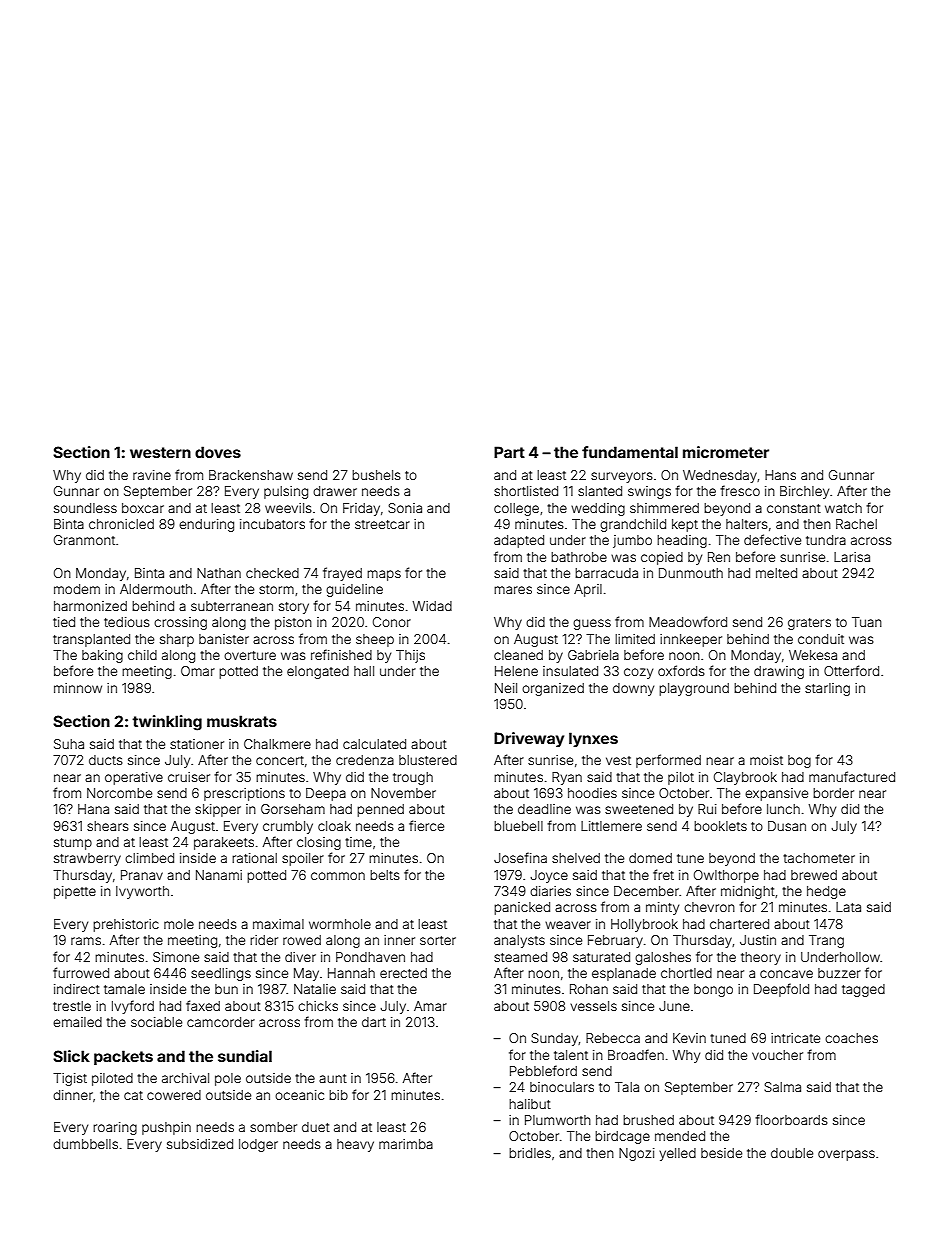 This image has width=952, height=1233. I want to click on bluebell, so click(518, 826).
